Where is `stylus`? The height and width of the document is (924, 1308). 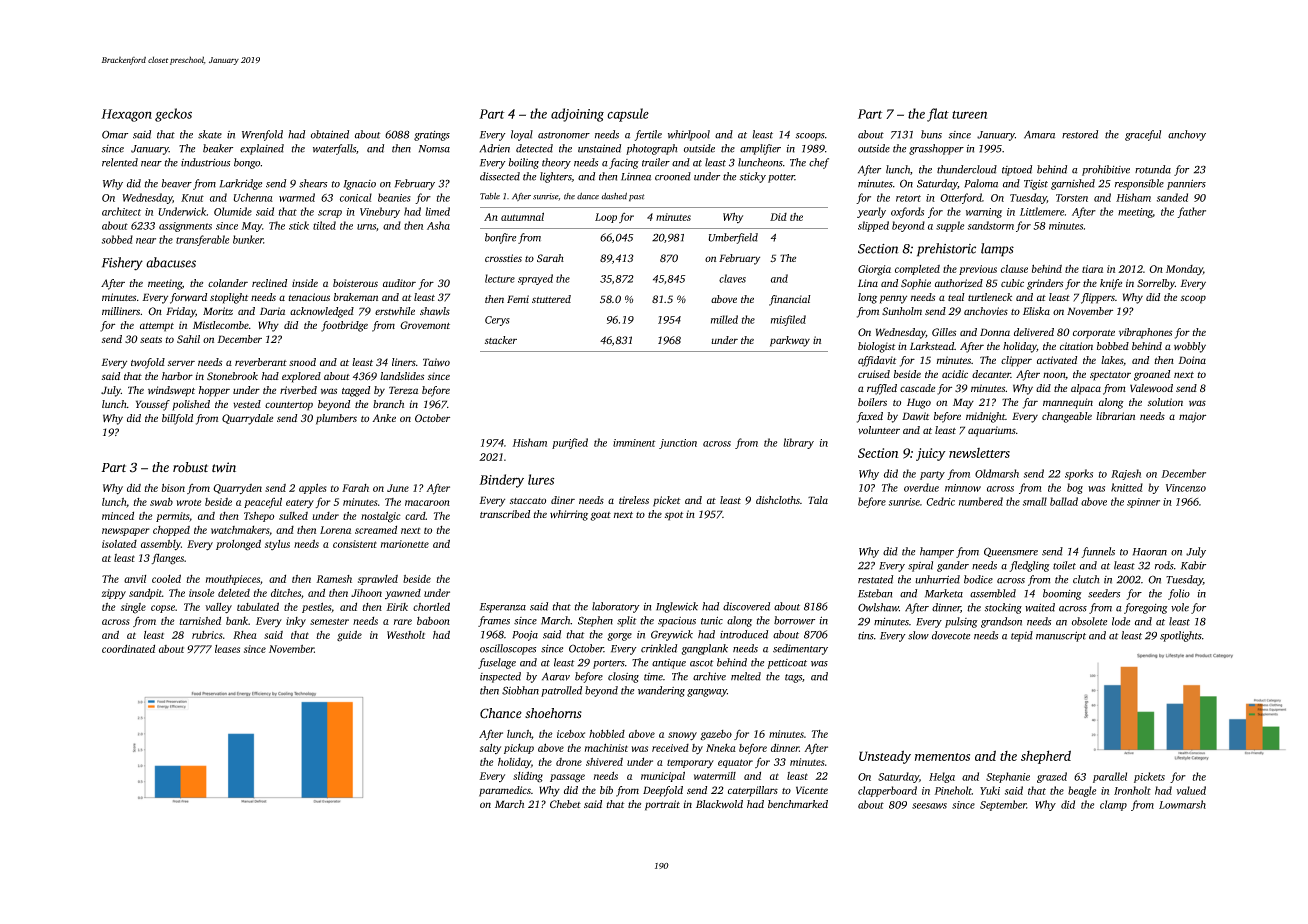
stylus is located at coordinates (277, 545).
